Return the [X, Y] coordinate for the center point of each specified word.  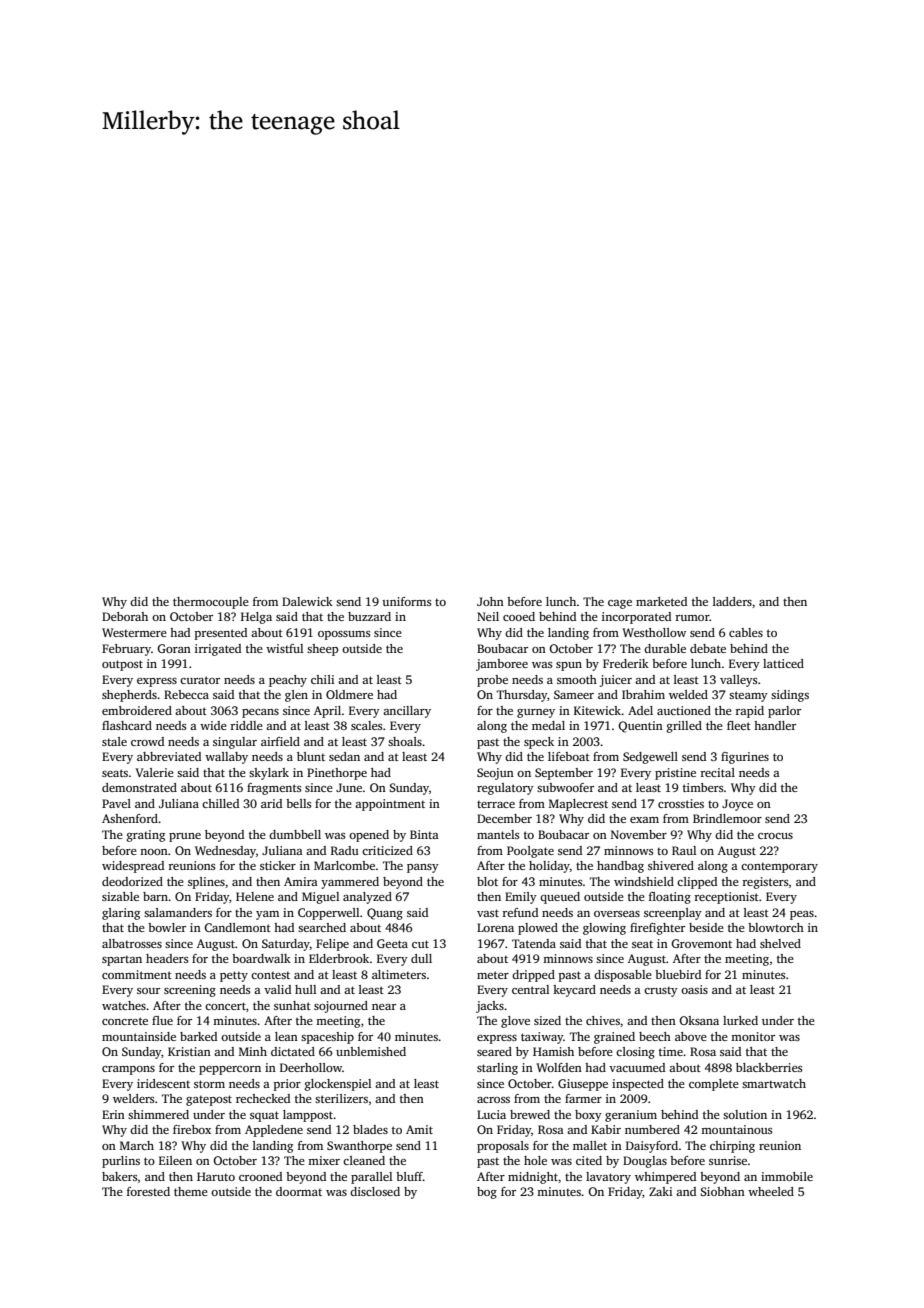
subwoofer [565, 787]
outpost [122, 665]
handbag [620, 867]
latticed [783, 663]
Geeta [392, 943]
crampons [128, 1070]
